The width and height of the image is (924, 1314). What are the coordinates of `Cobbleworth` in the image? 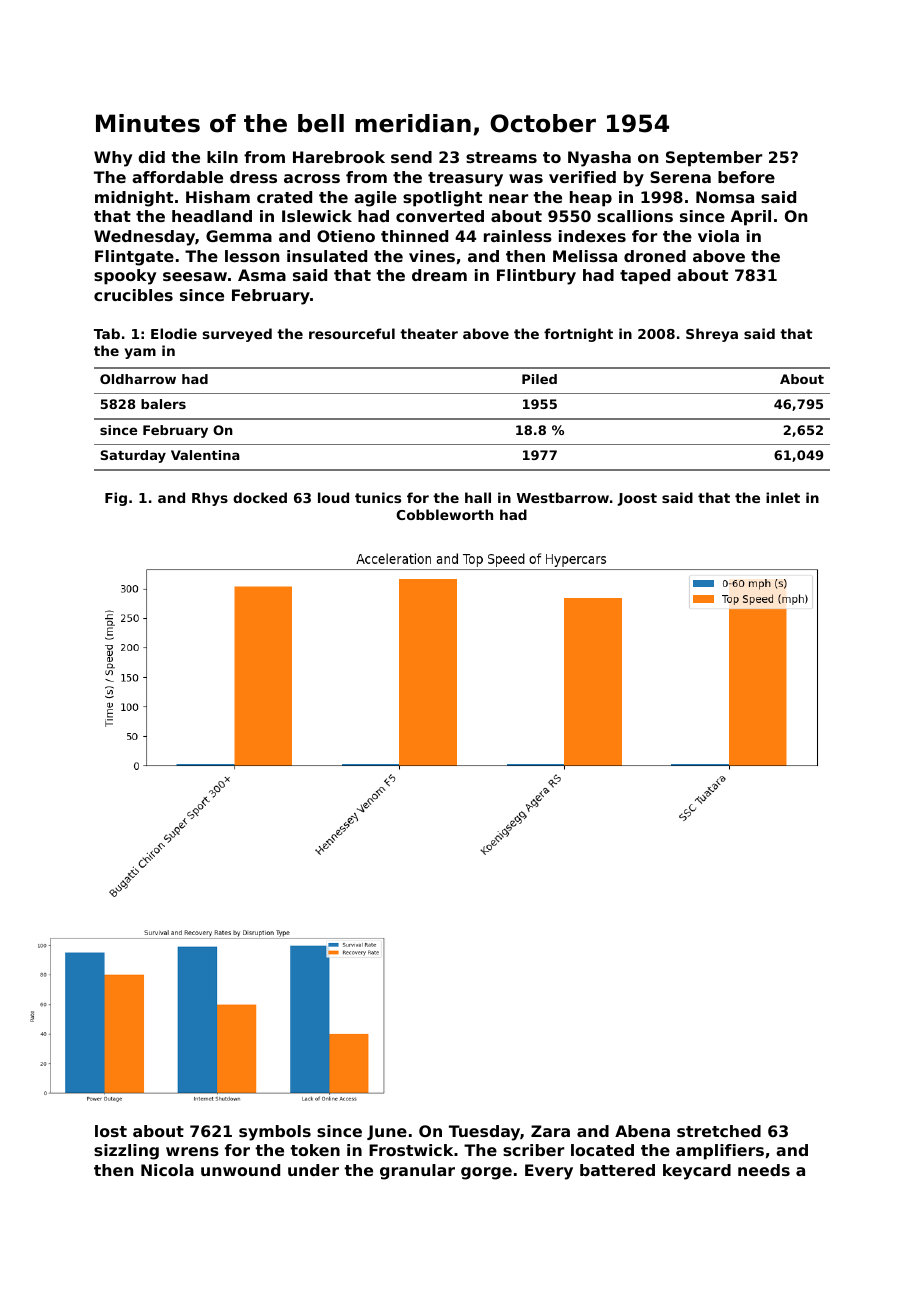 It's located at (444, 514).
